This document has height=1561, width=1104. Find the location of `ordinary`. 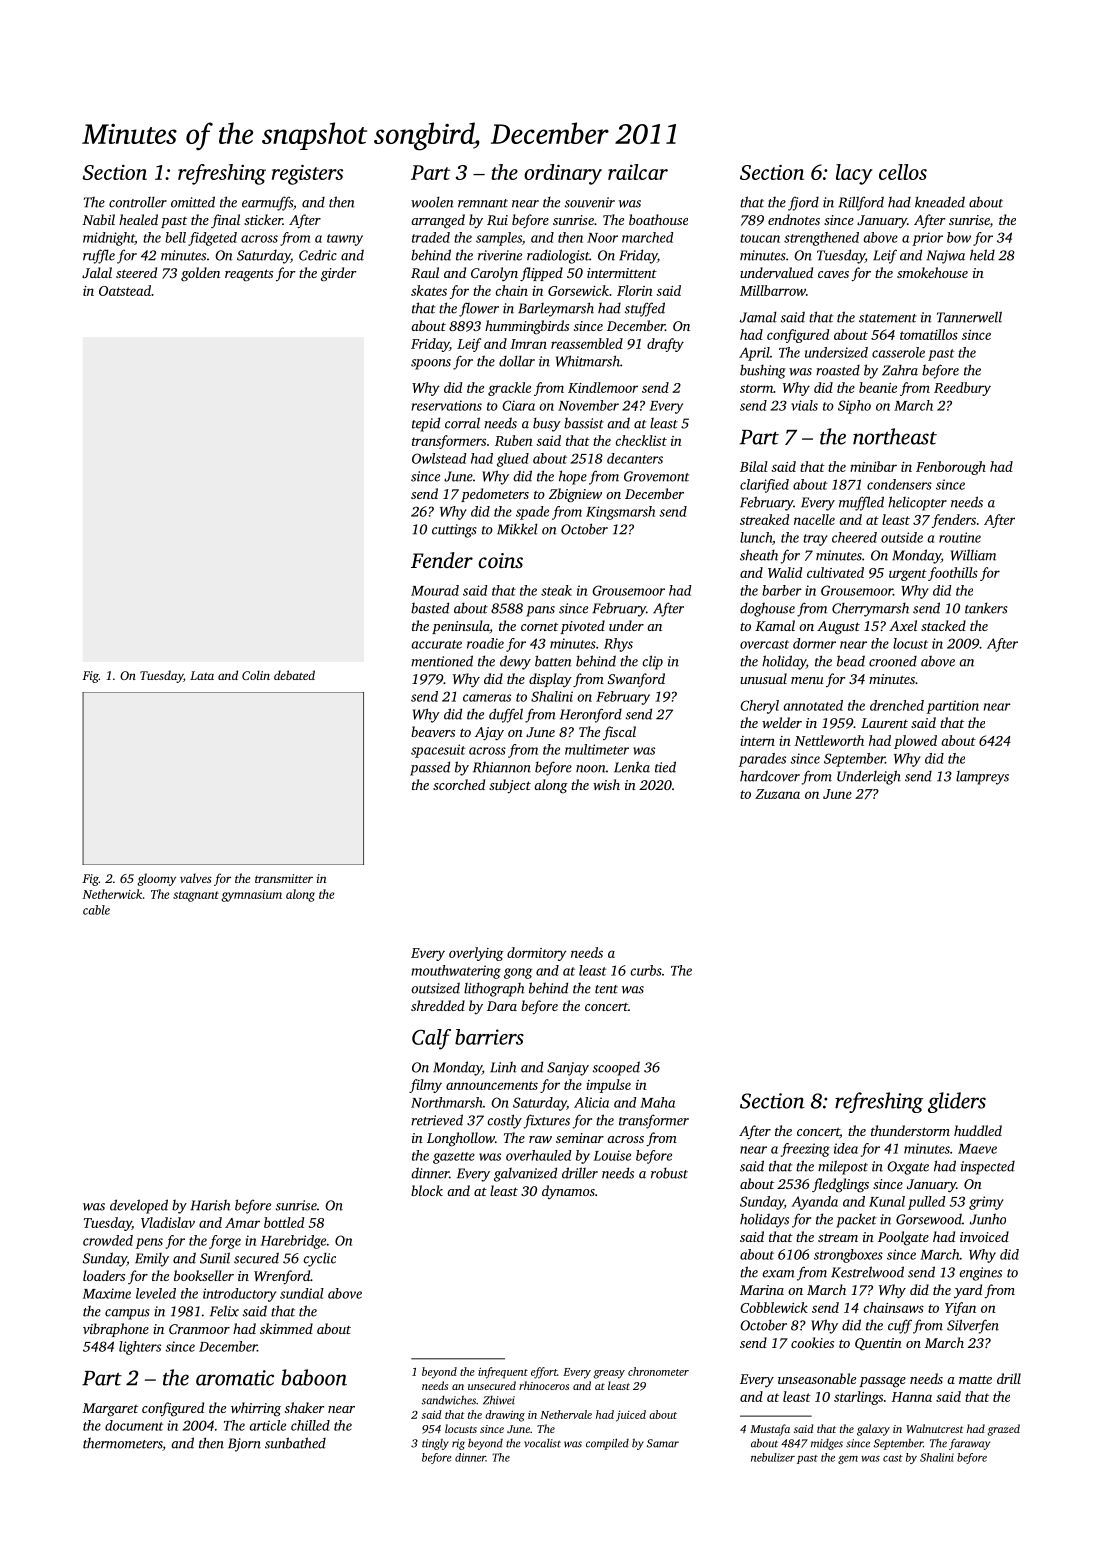

ordinary is located at coordinates (563, 174).
